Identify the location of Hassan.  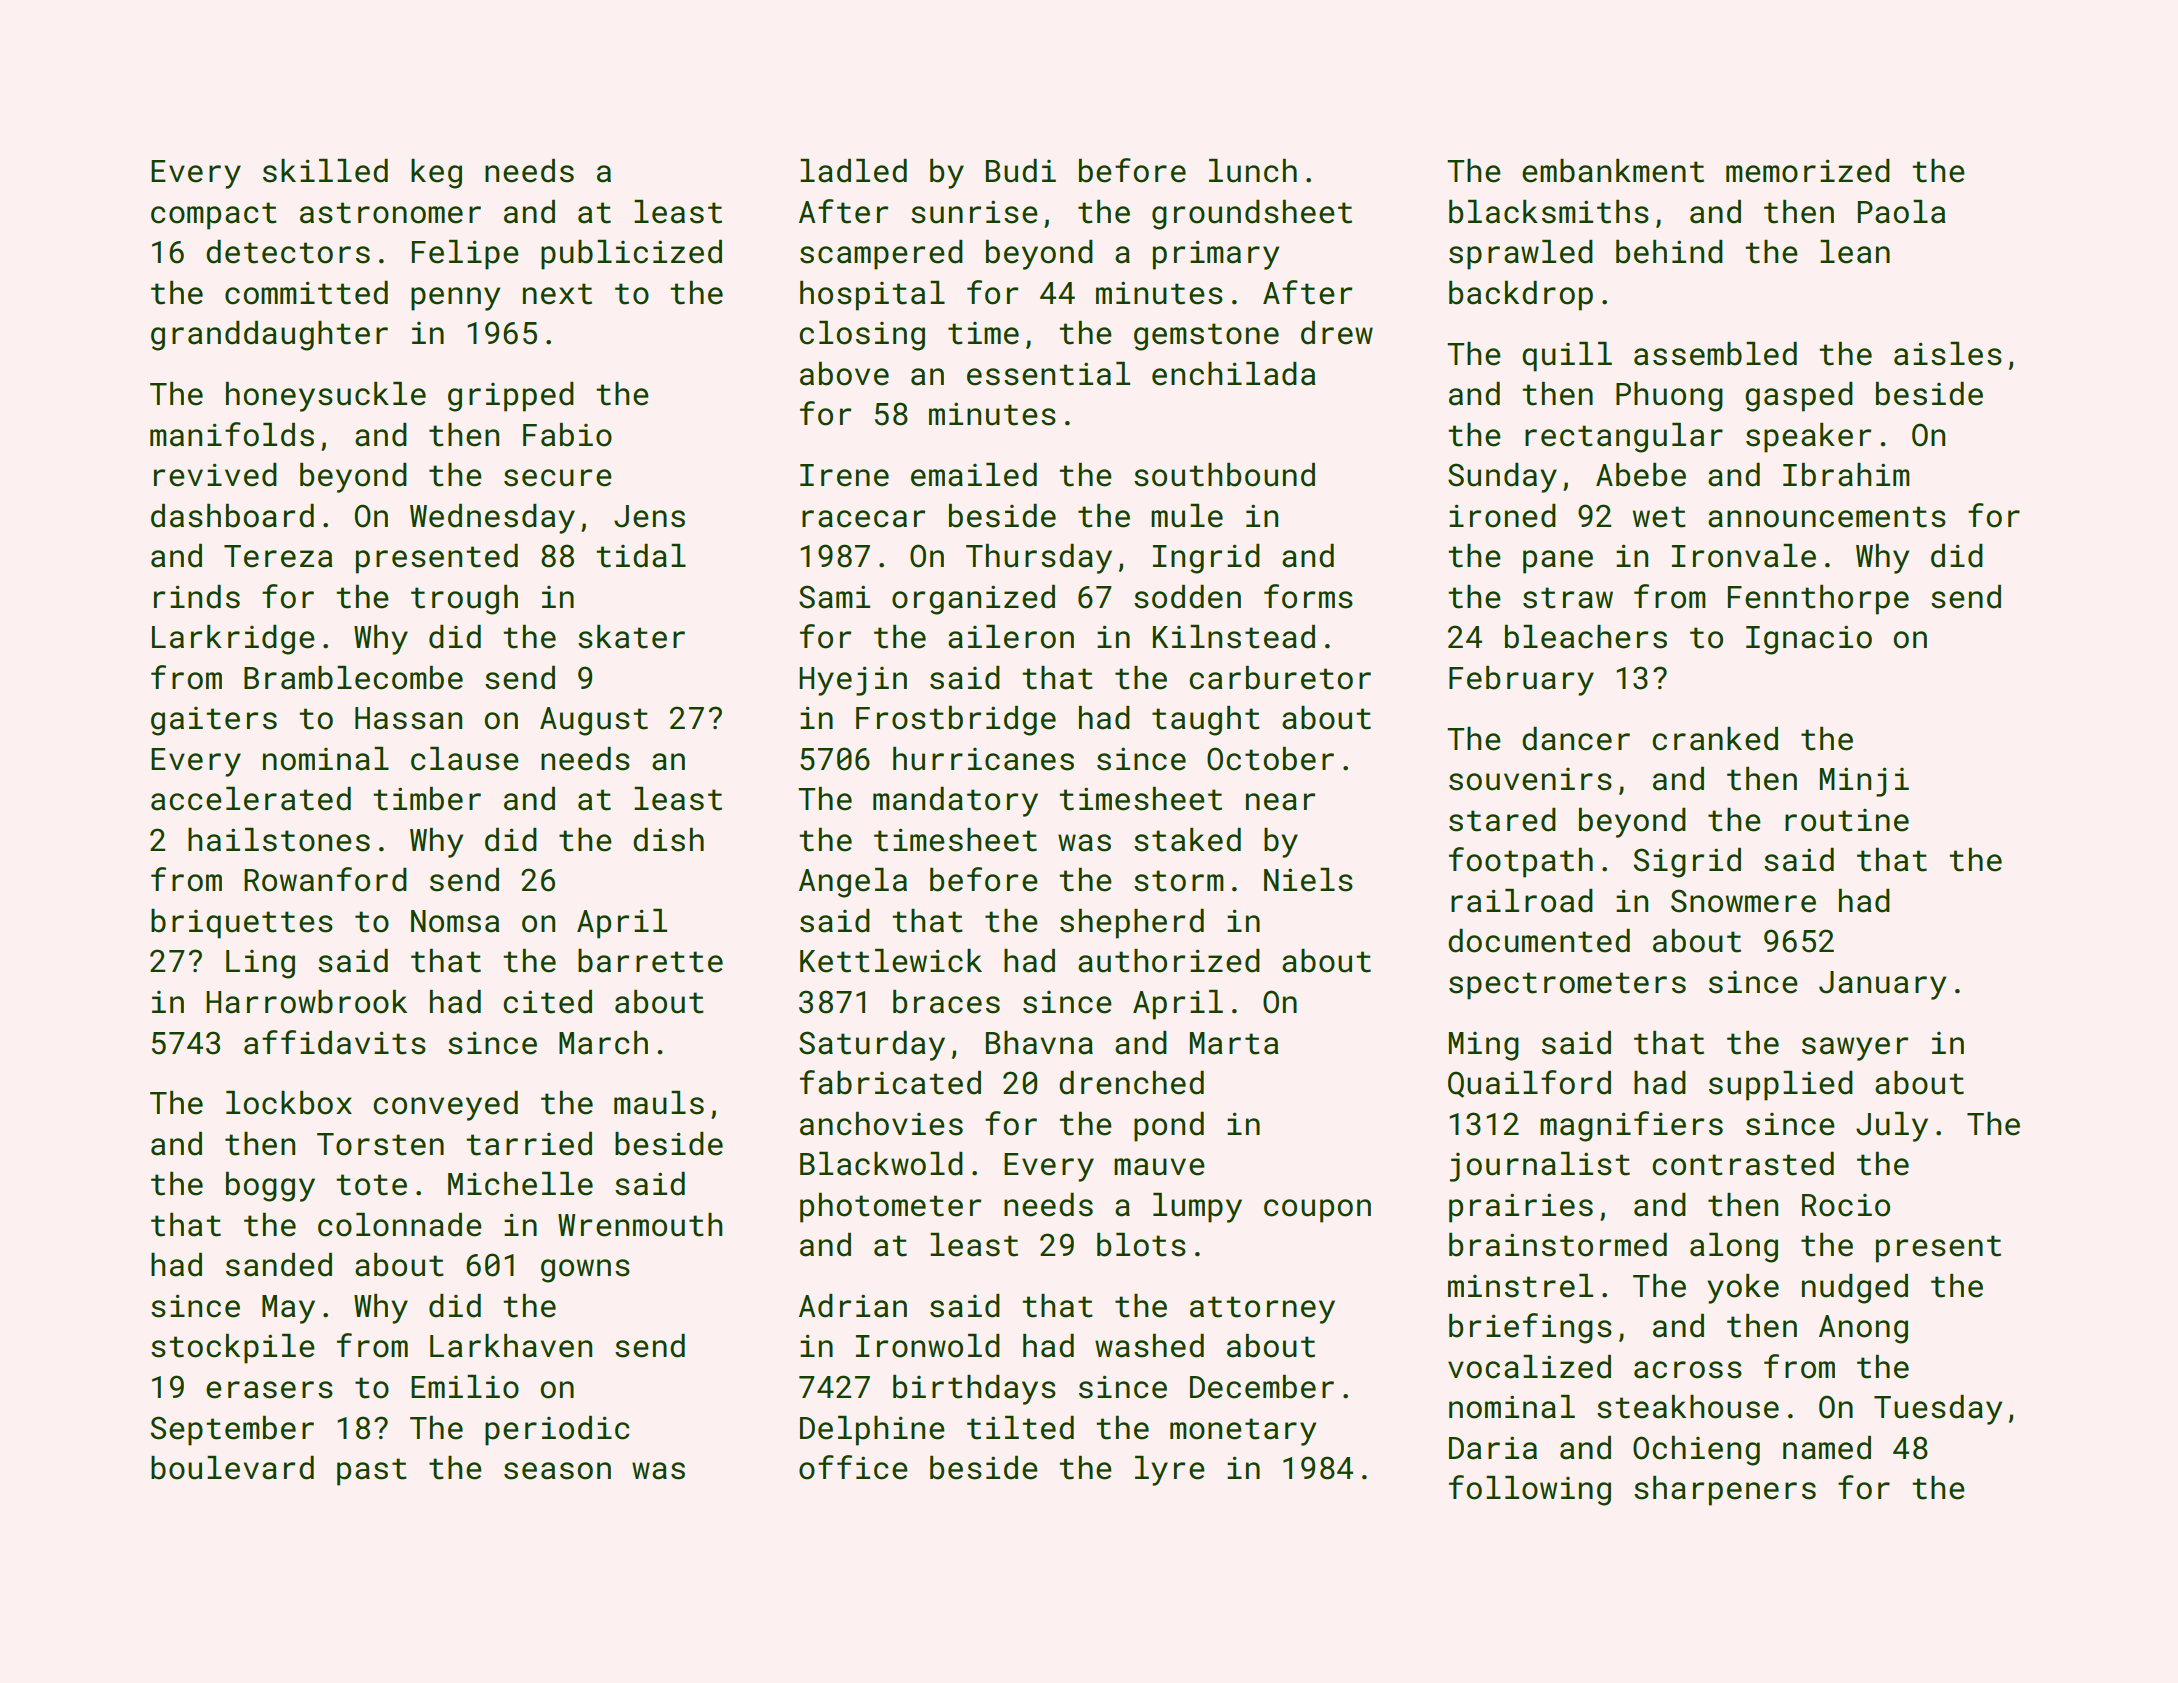
(408, 718).
